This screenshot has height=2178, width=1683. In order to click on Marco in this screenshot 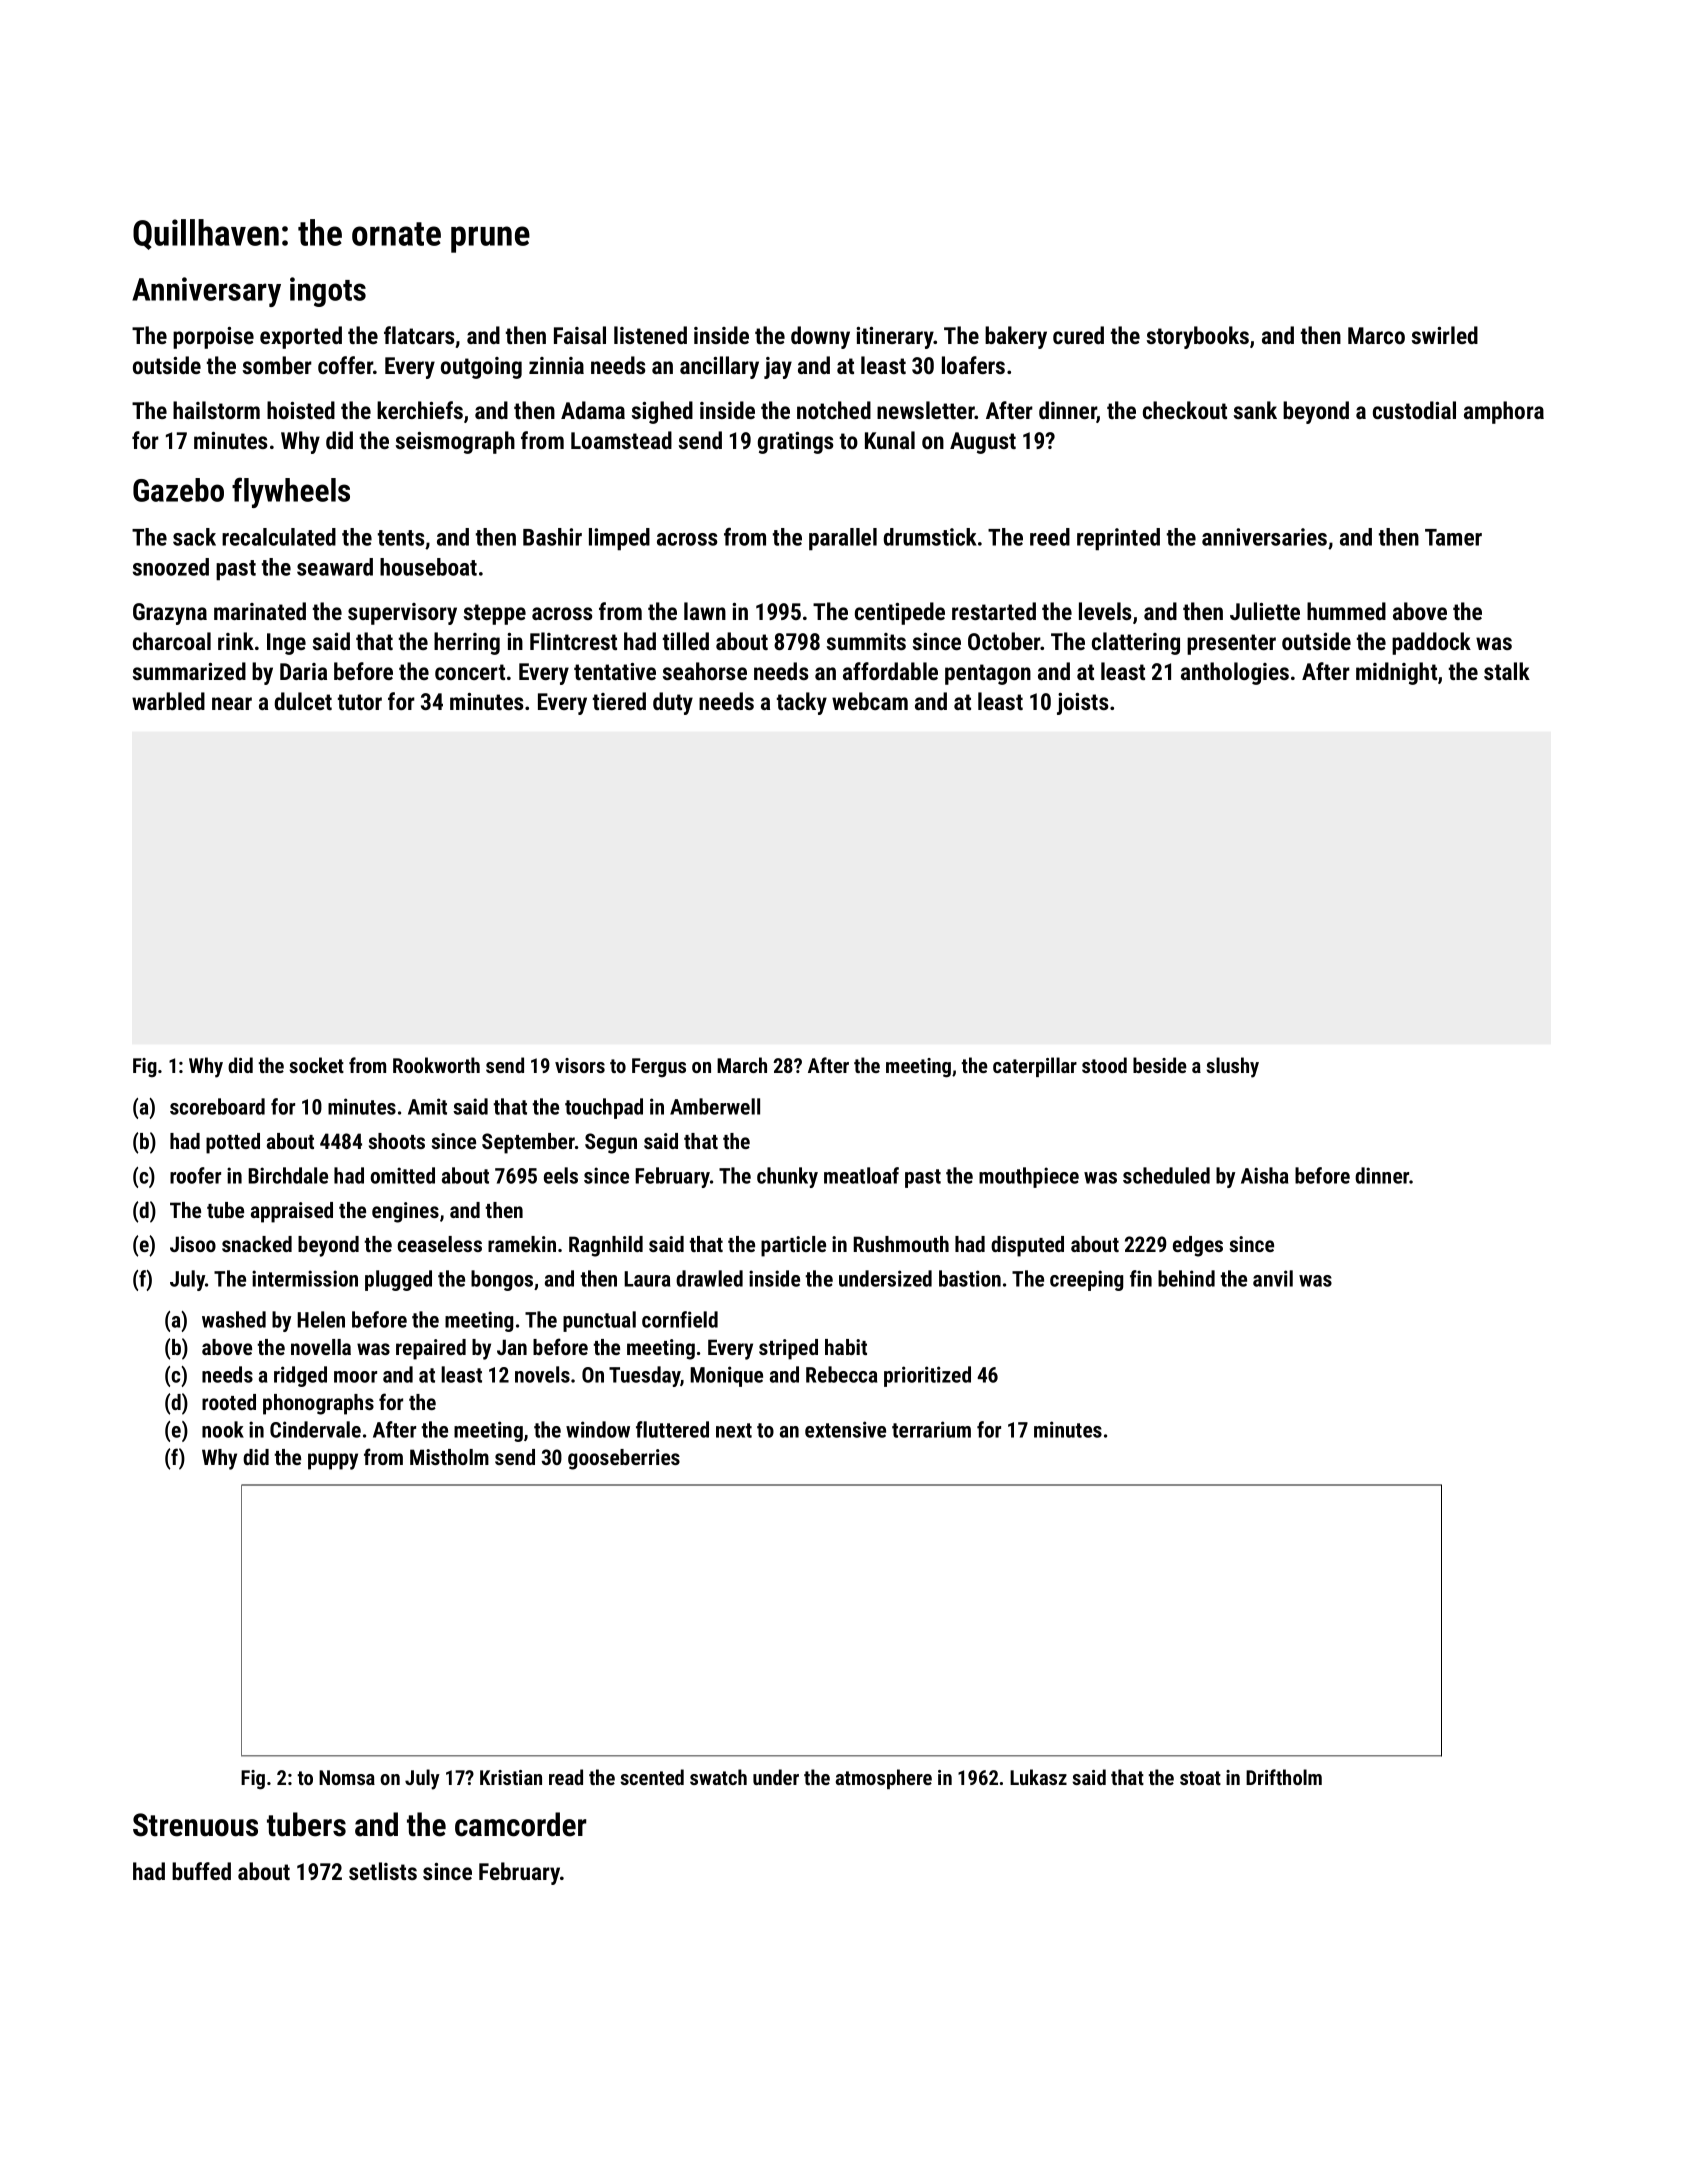, I will do `click(1376, 335)`.
